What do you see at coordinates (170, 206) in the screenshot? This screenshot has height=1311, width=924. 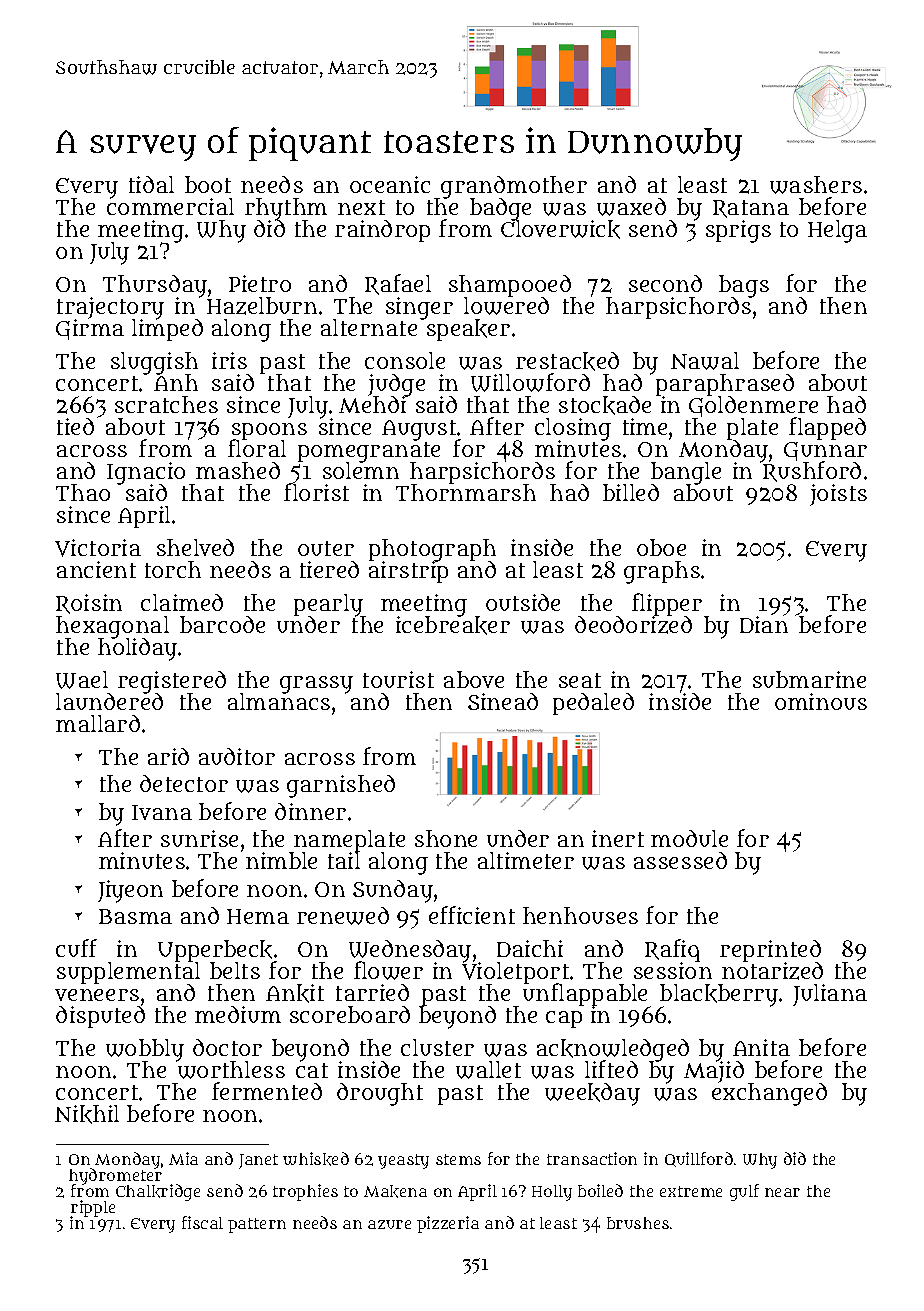 I see `commercial` at bounding box center [170, 206].
